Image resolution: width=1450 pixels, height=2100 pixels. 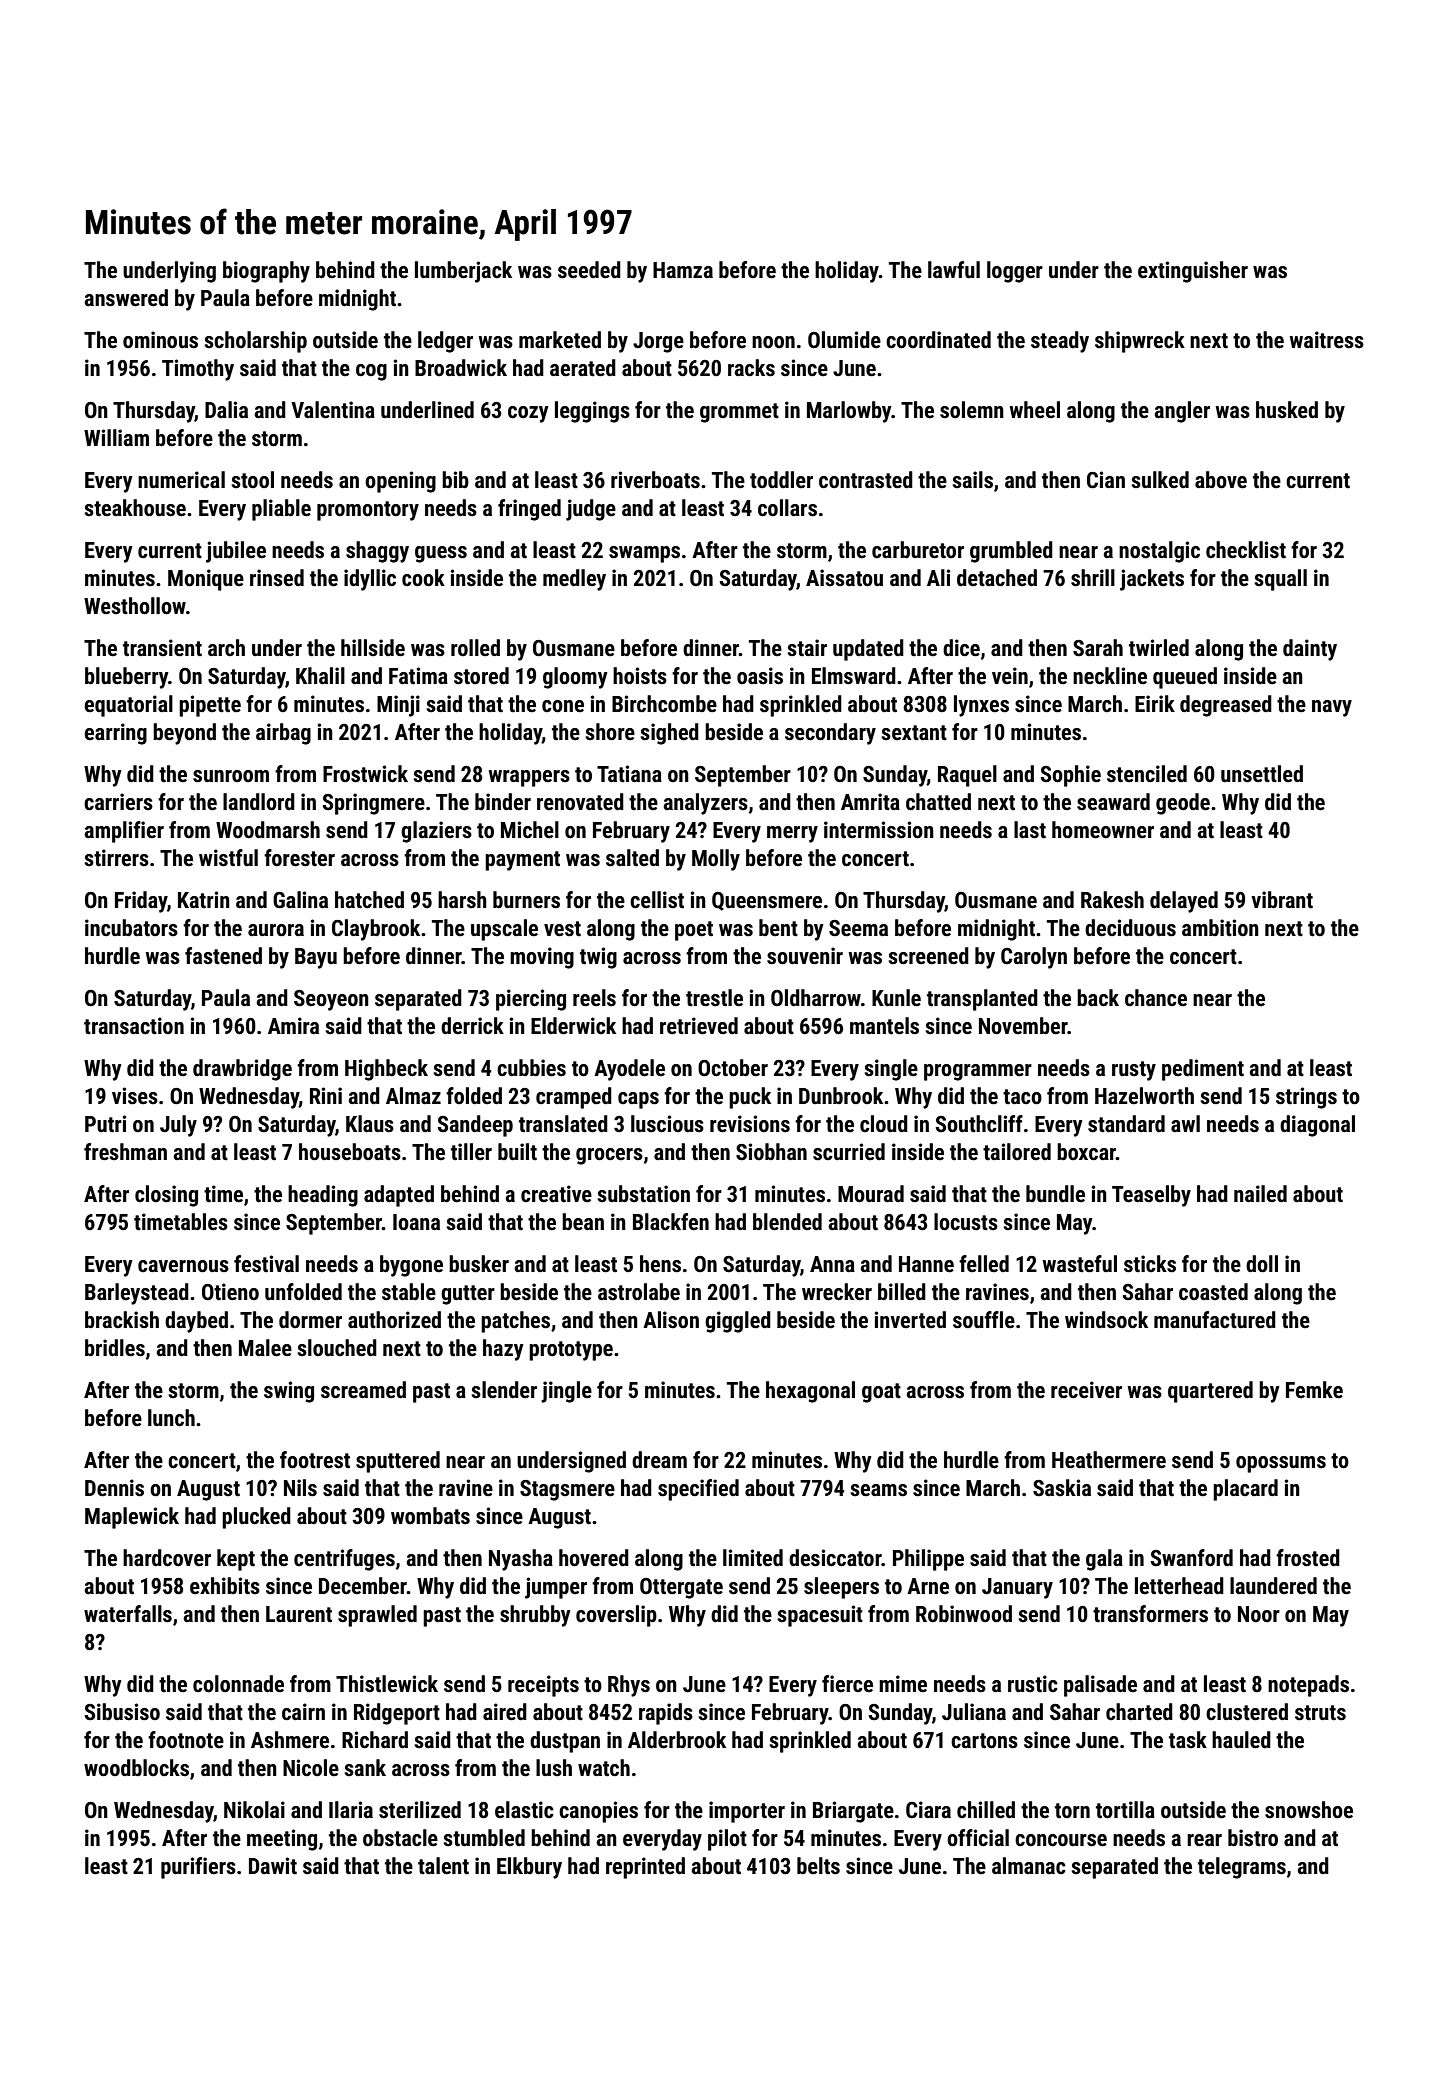 What do you see at coordinates (751, 368) in the screenshot?
I see `racks` at bounding box center [751, 368].
